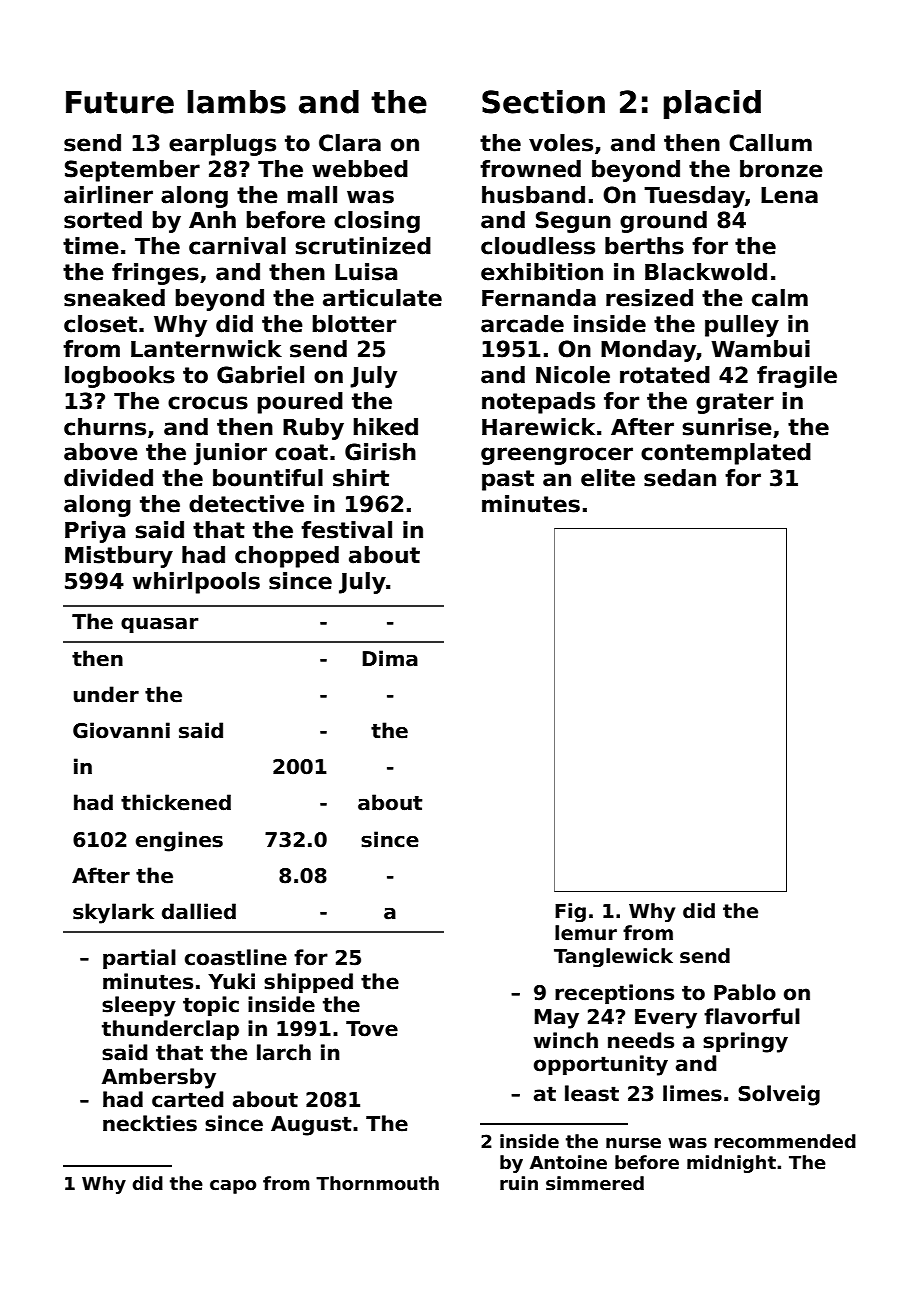  I want to click on fragile, so click(797, 377).
